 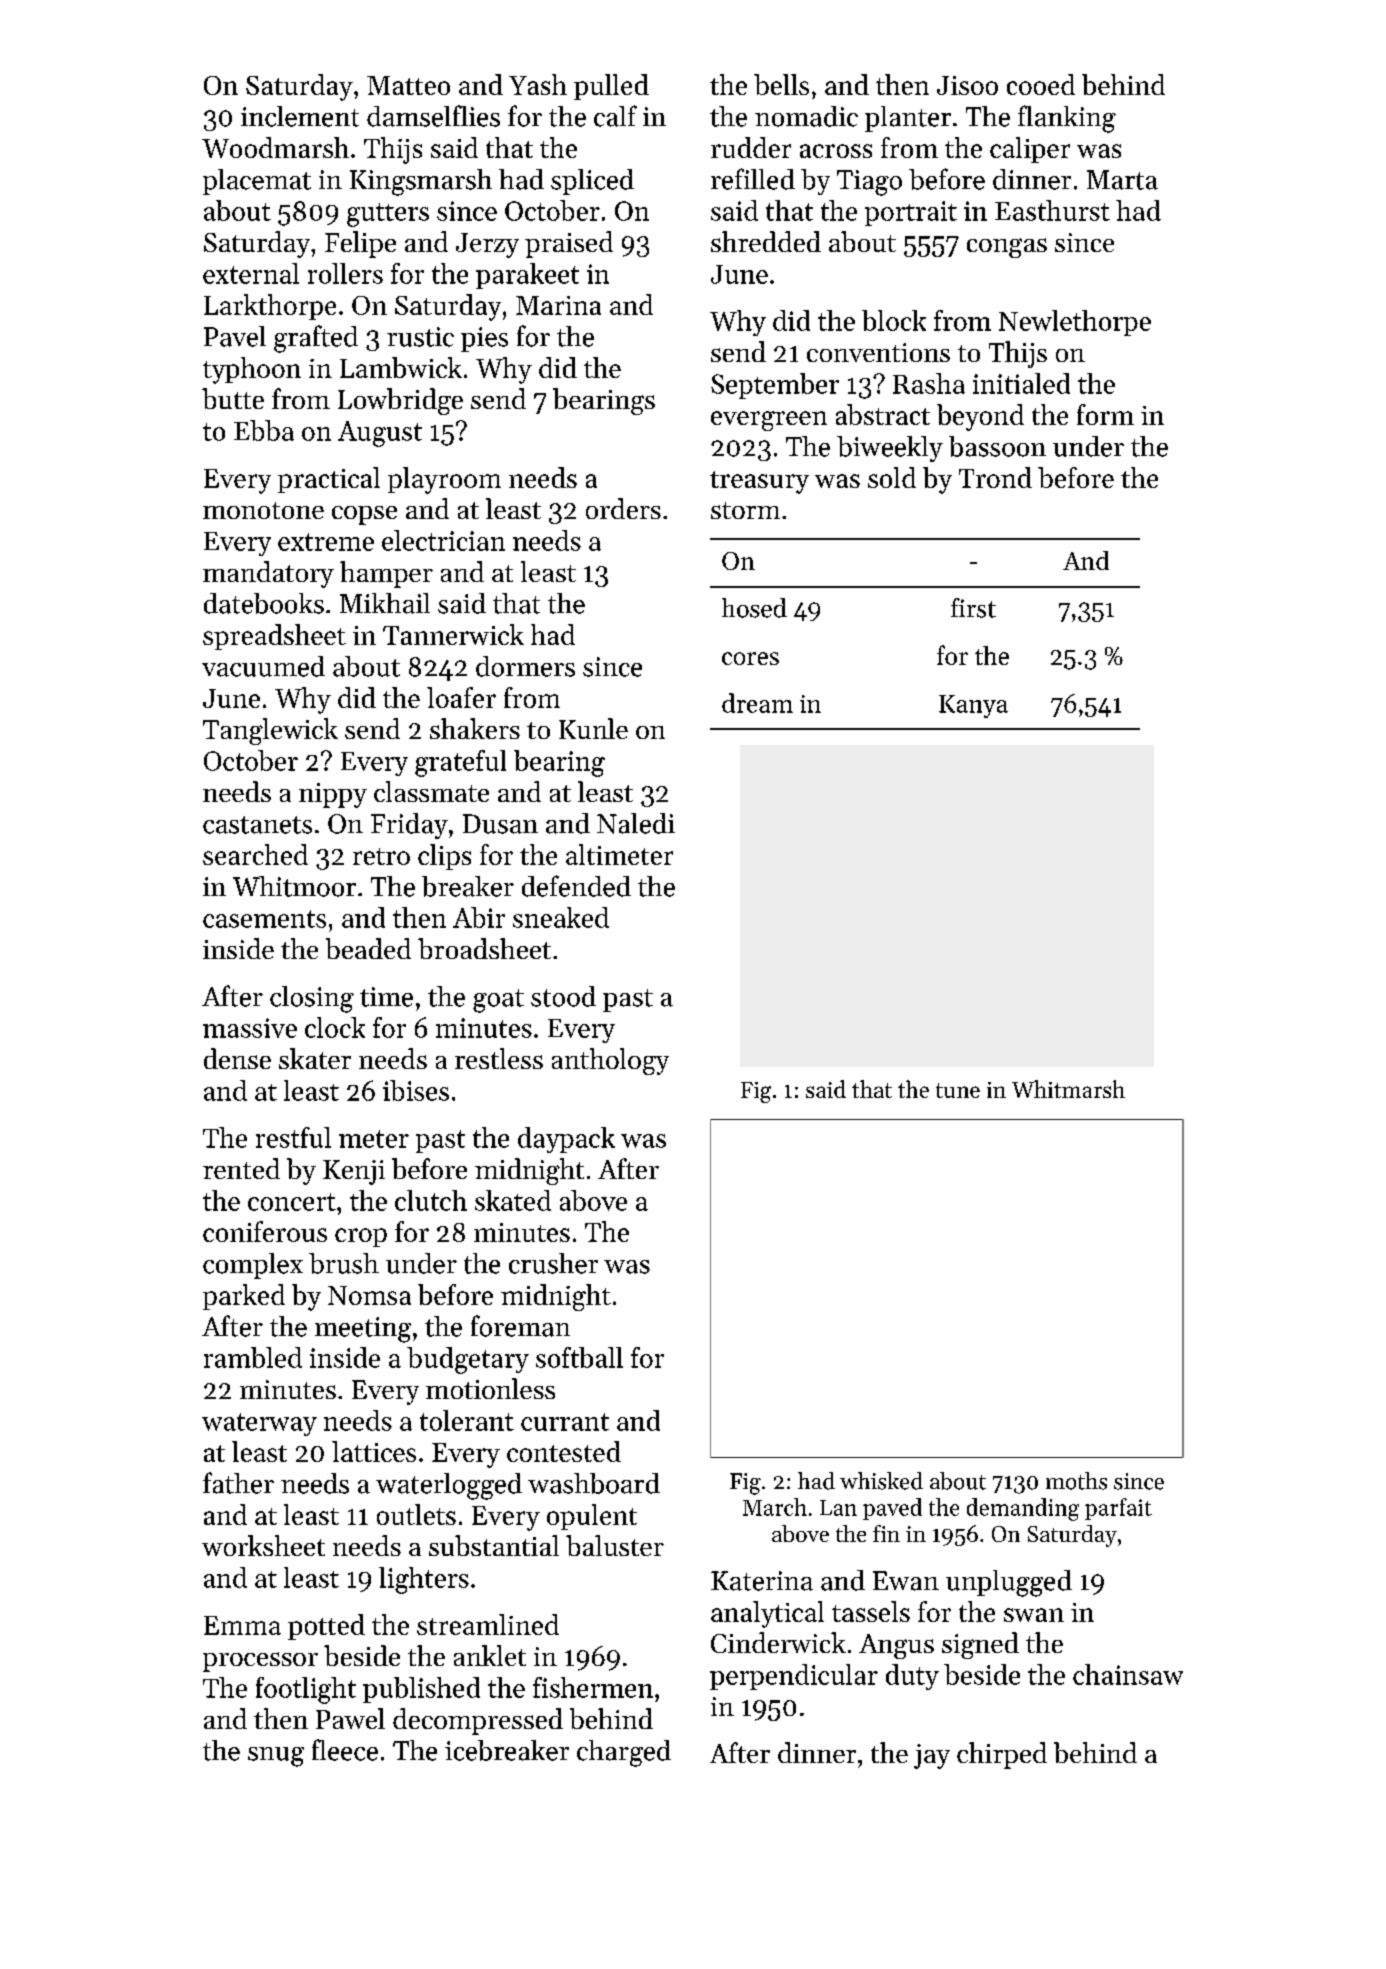 I want to click on Kanya, so click(x=973, y=706).
